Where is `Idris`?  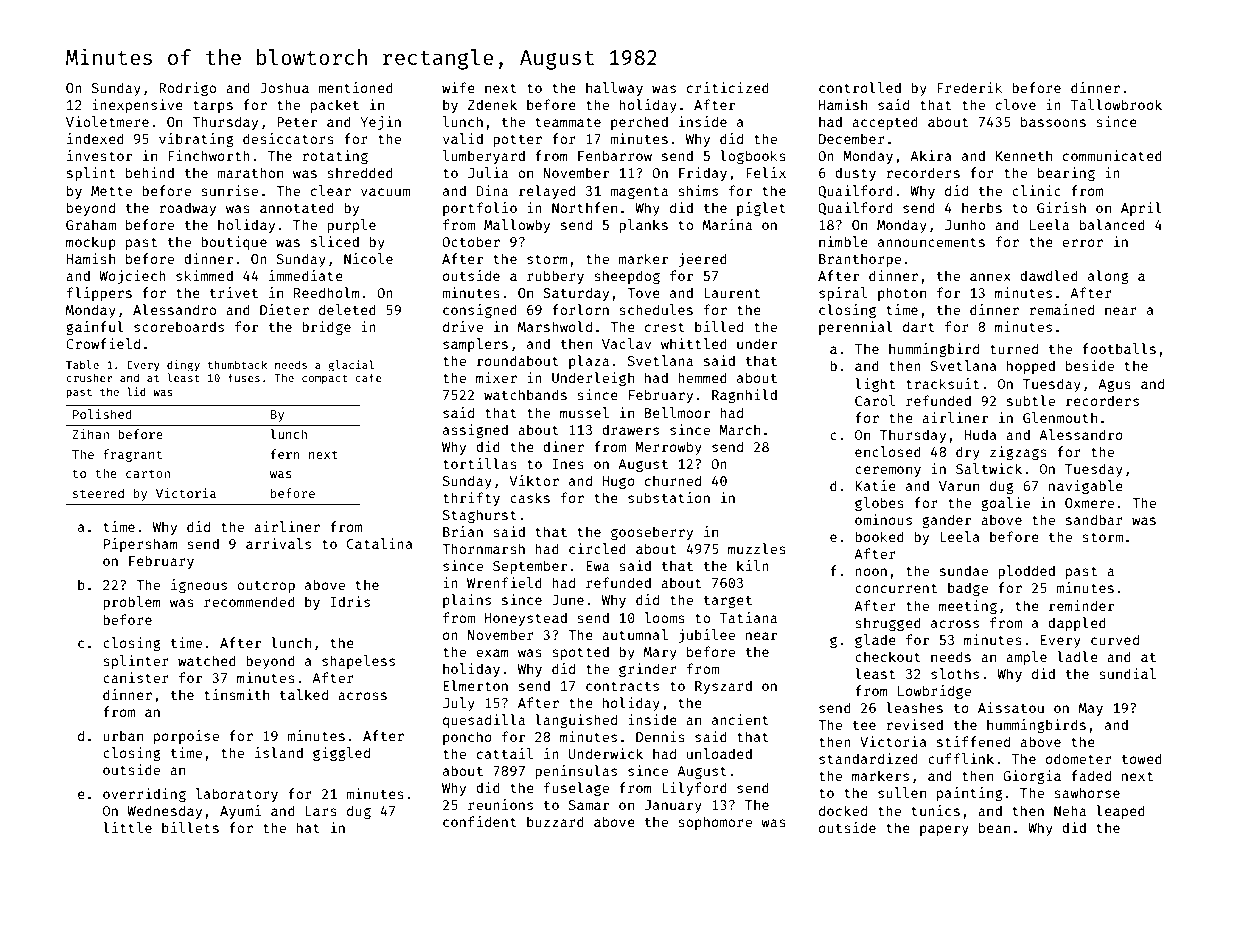 Idris is located at coordinates (350, 601).
